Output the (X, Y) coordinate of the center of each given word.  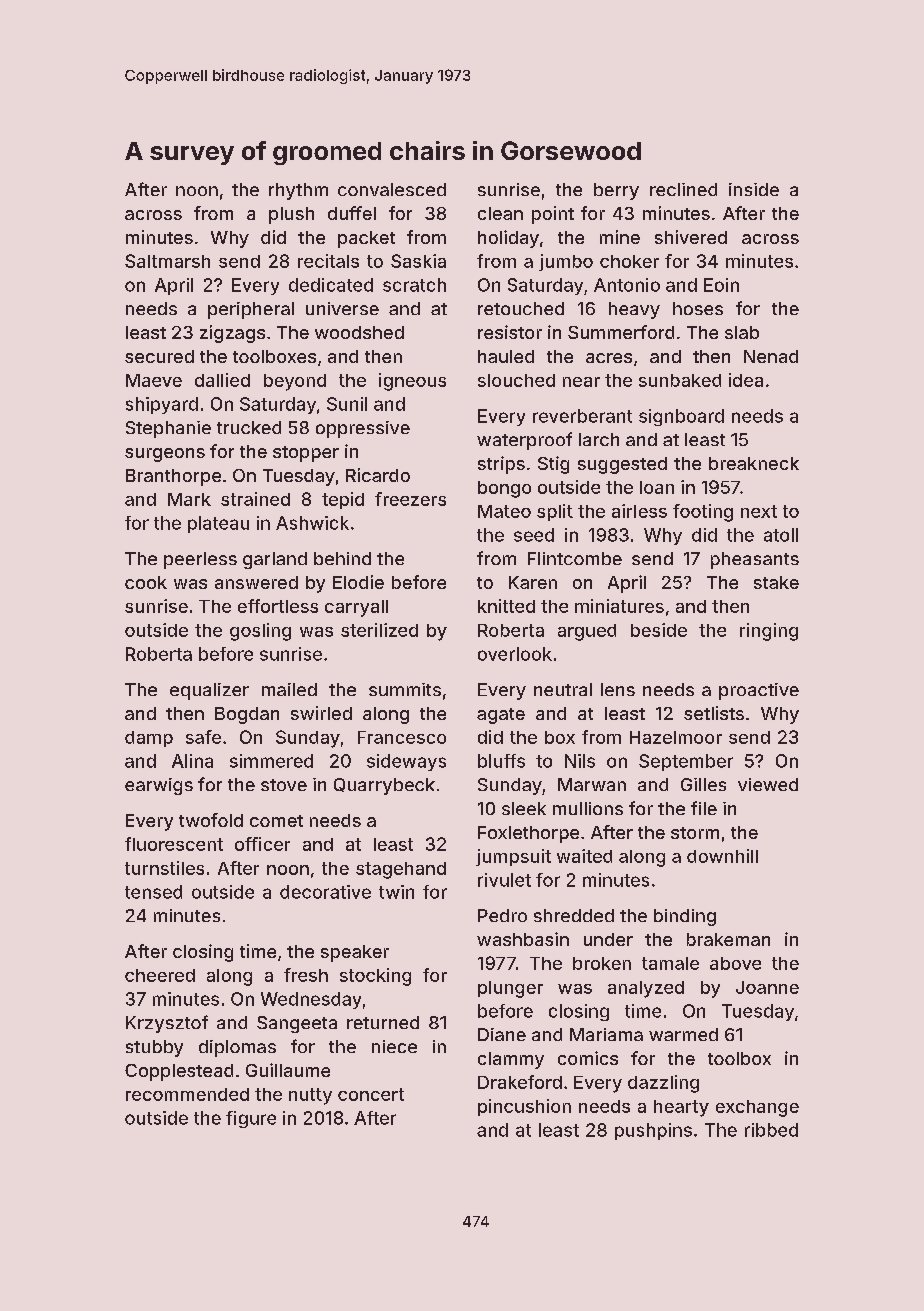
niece (394, 1046)
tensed (153, 892)
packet (366, 239)
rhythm (298, 191)
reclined (683, 189)
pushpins (653, 1131)
